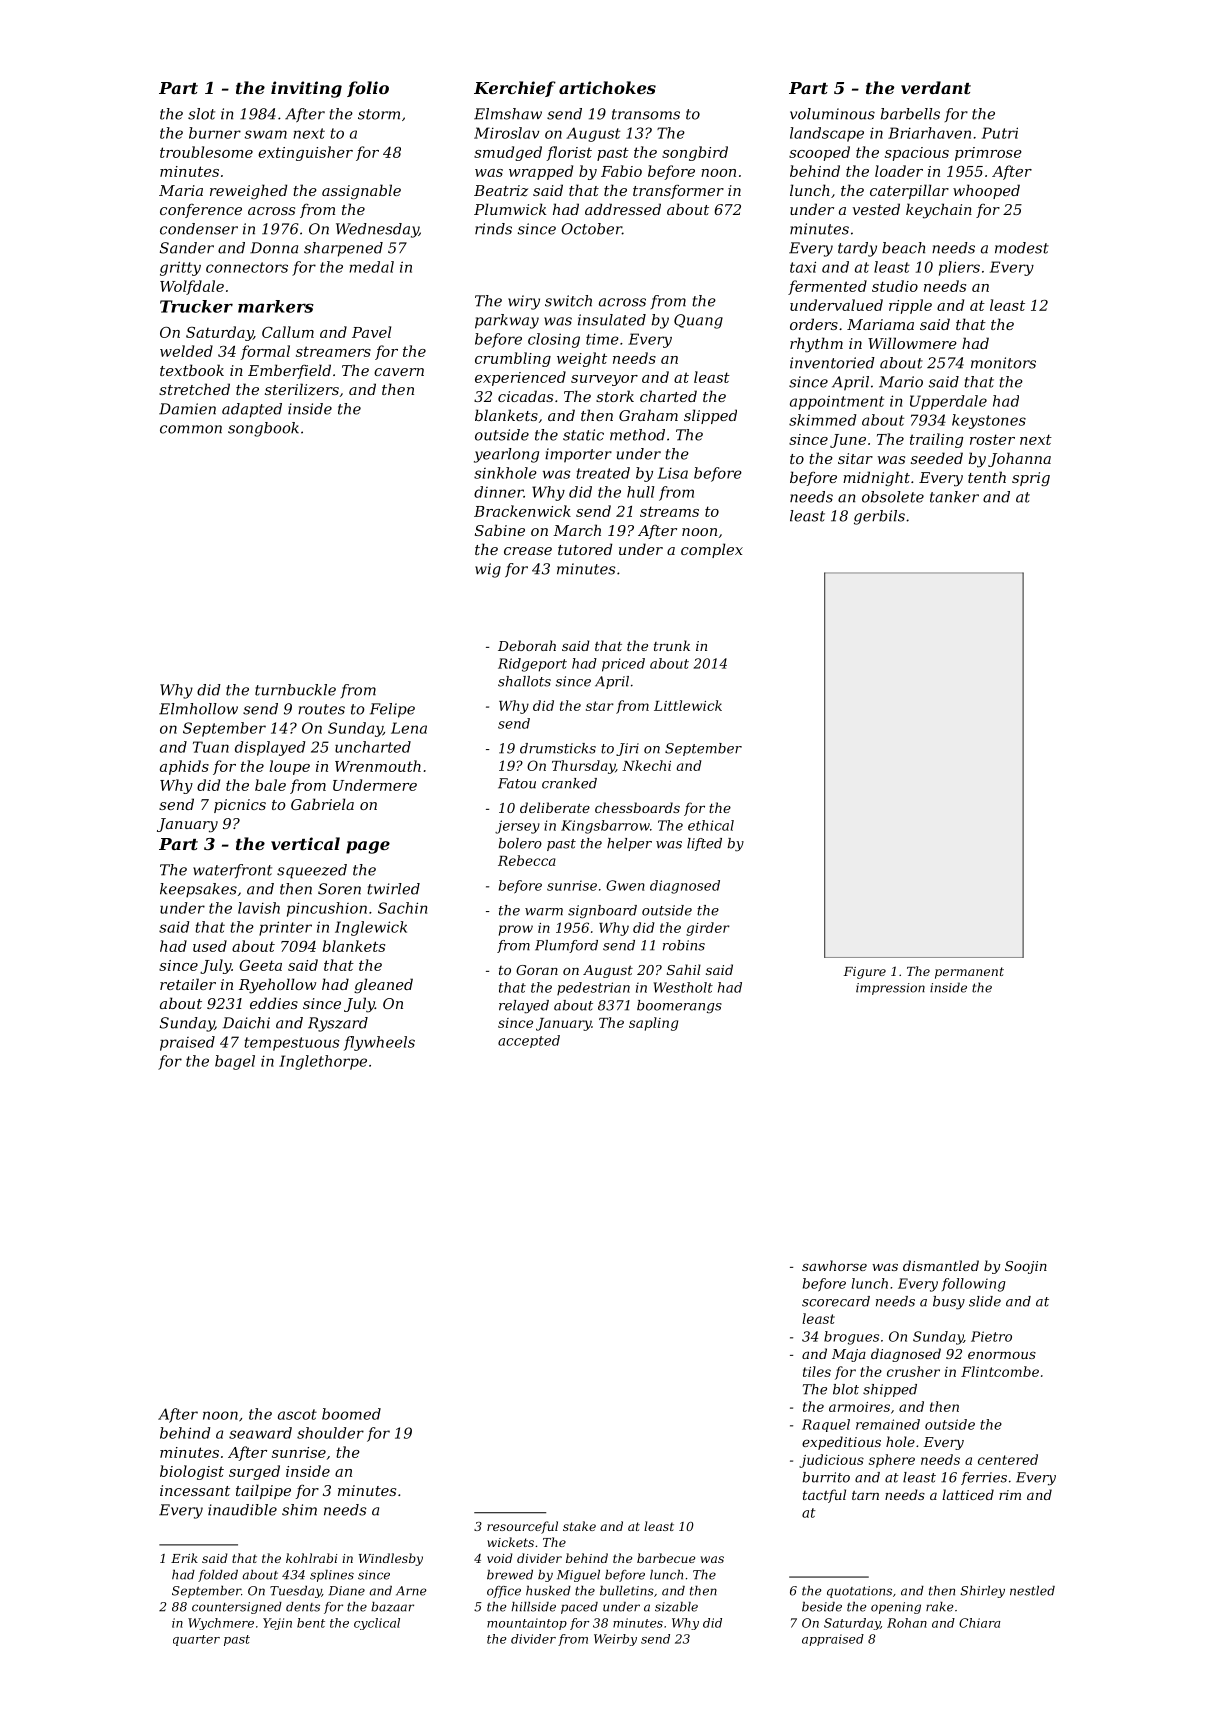  What do you see at coordinates (198, 890) in the screenshot?
I see `keepsakes` at bounding box center [198, 890].
